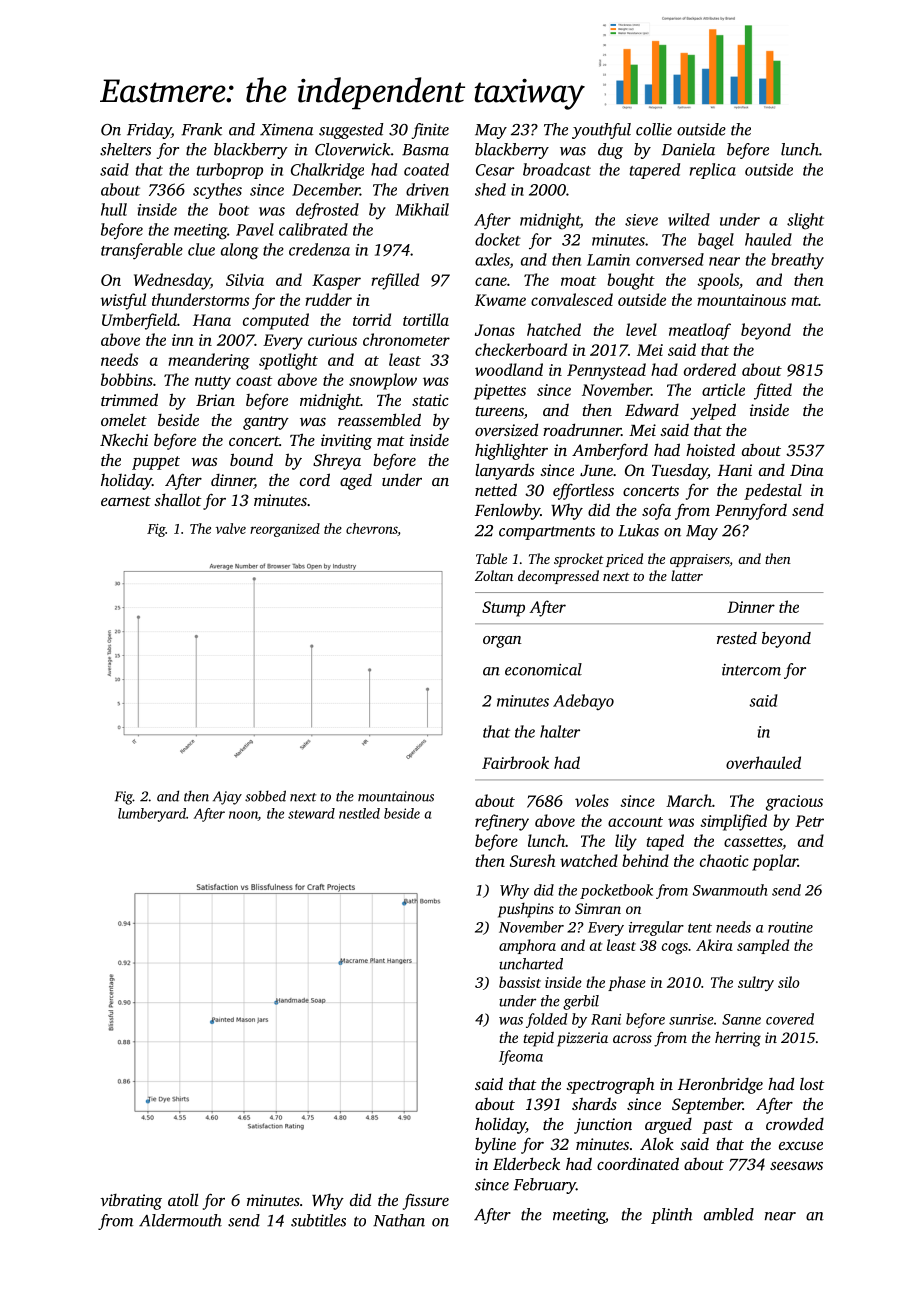  I want to click on Frank, so click(202, 129).
